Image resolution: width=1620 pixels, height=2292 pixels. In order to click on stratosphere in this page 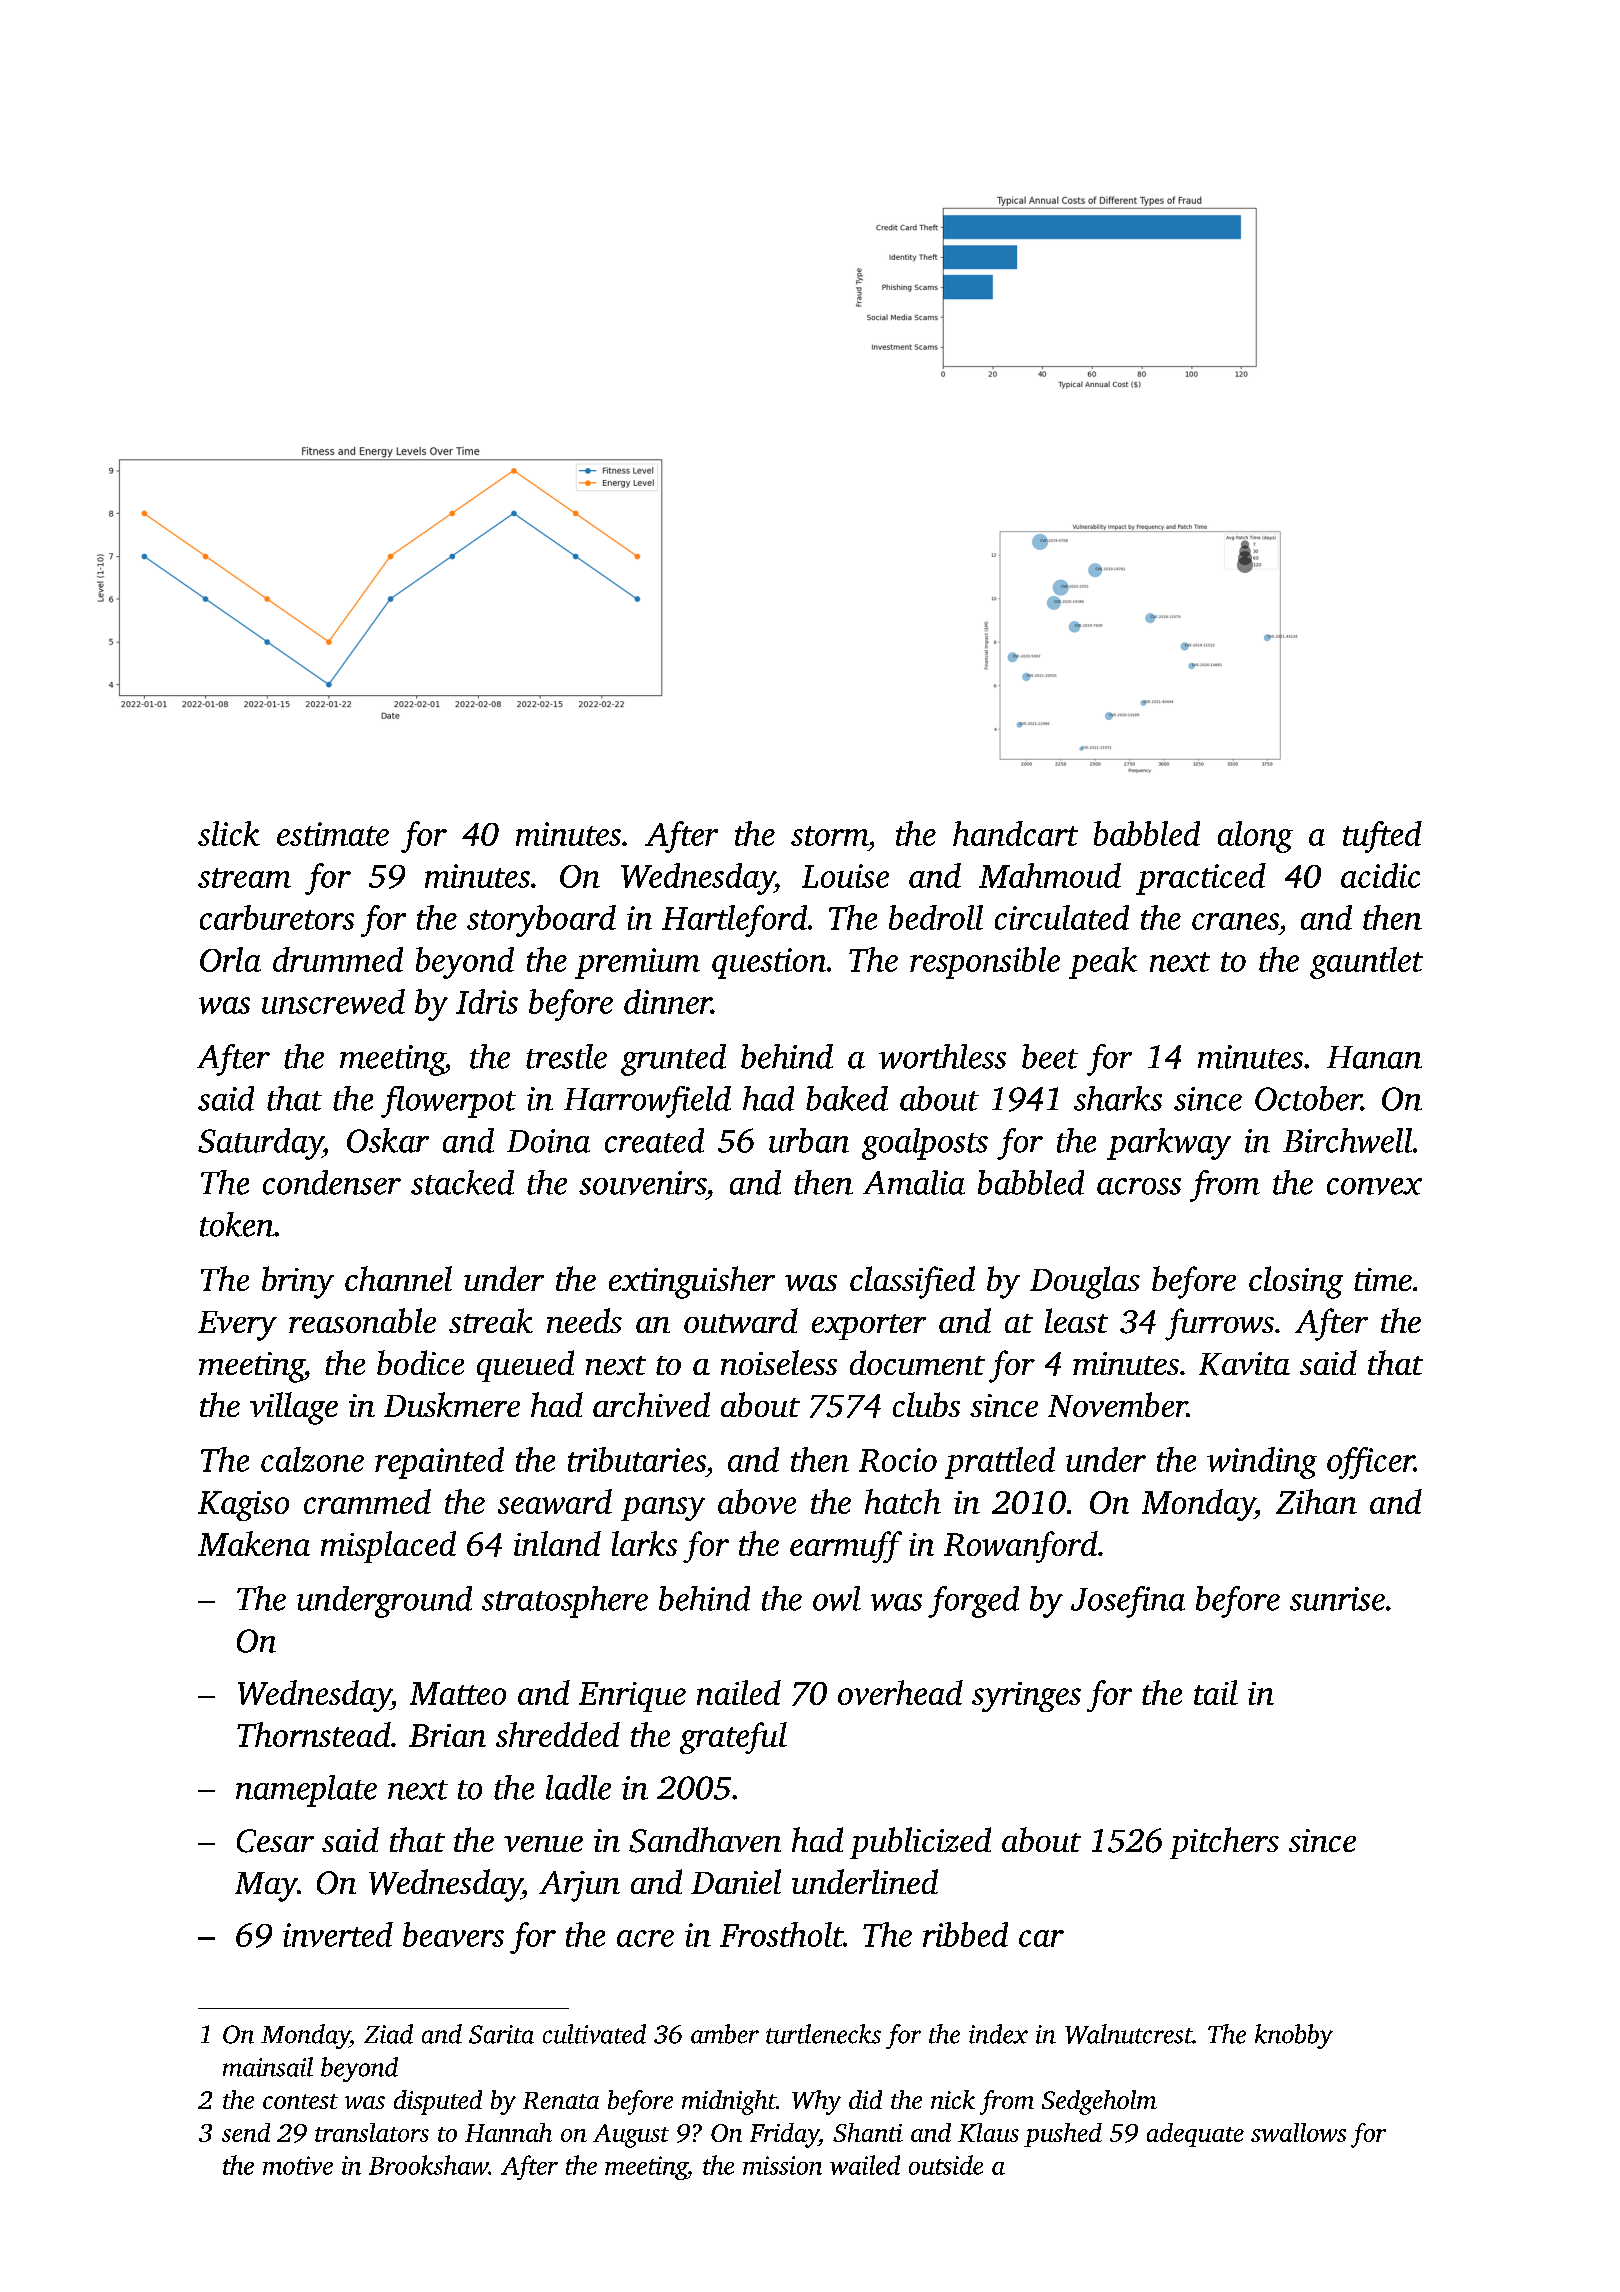, I will do `click(565, 1602)`.
